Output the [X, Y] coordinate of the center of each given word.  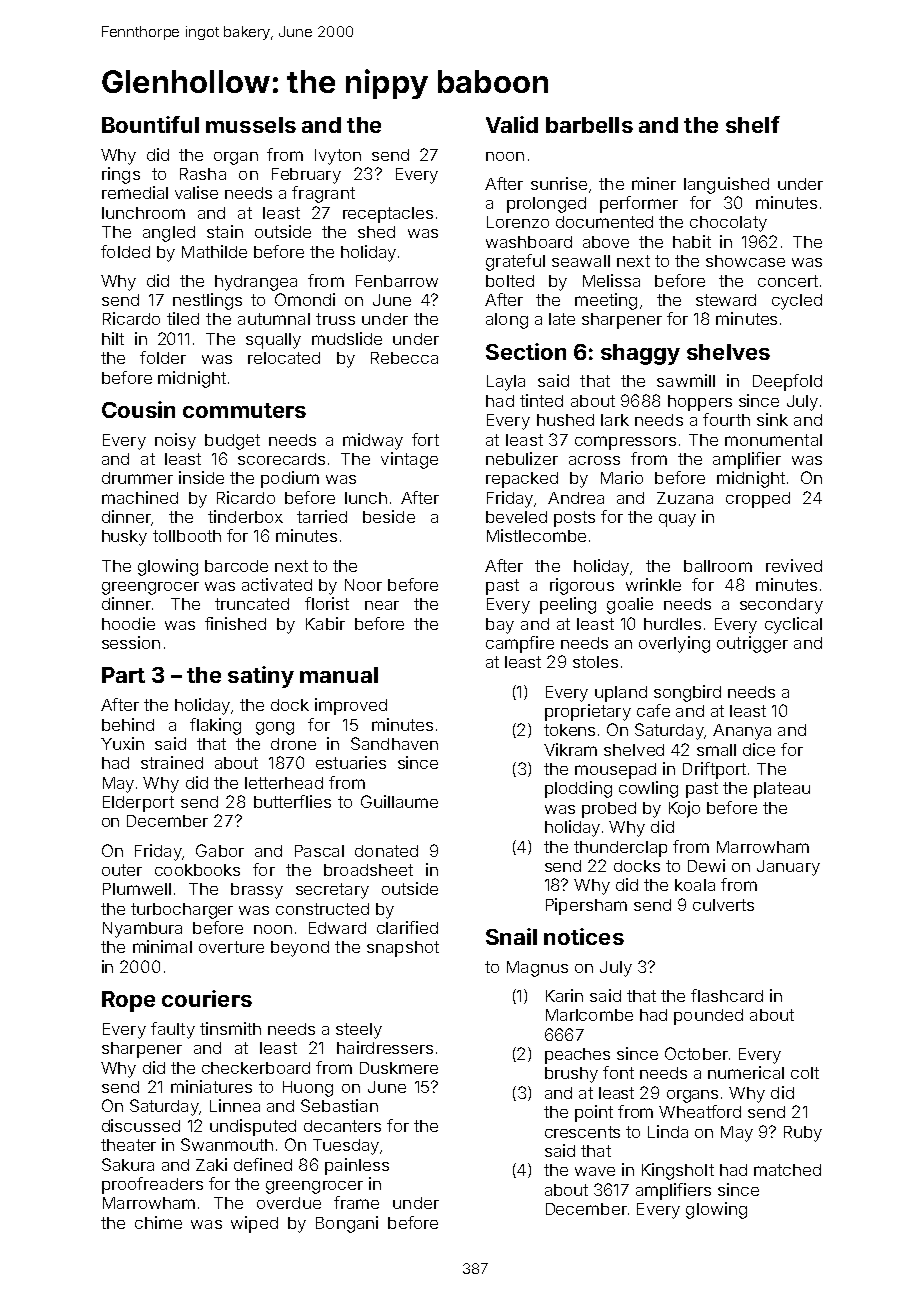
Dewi [706, 865]
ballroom [718, 566]
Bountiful [150, 124]
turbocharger [182, 911]
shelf [753, 124]
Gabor [220, 850]
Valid [512, 124]
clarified [407, 927]
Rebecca [404, 358]
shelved [634, 750]
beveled [516, 517]
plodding [578, 789]
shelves [728, 352]
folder [163, 357]
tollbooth [187, 536]
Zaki [211, 1164]
